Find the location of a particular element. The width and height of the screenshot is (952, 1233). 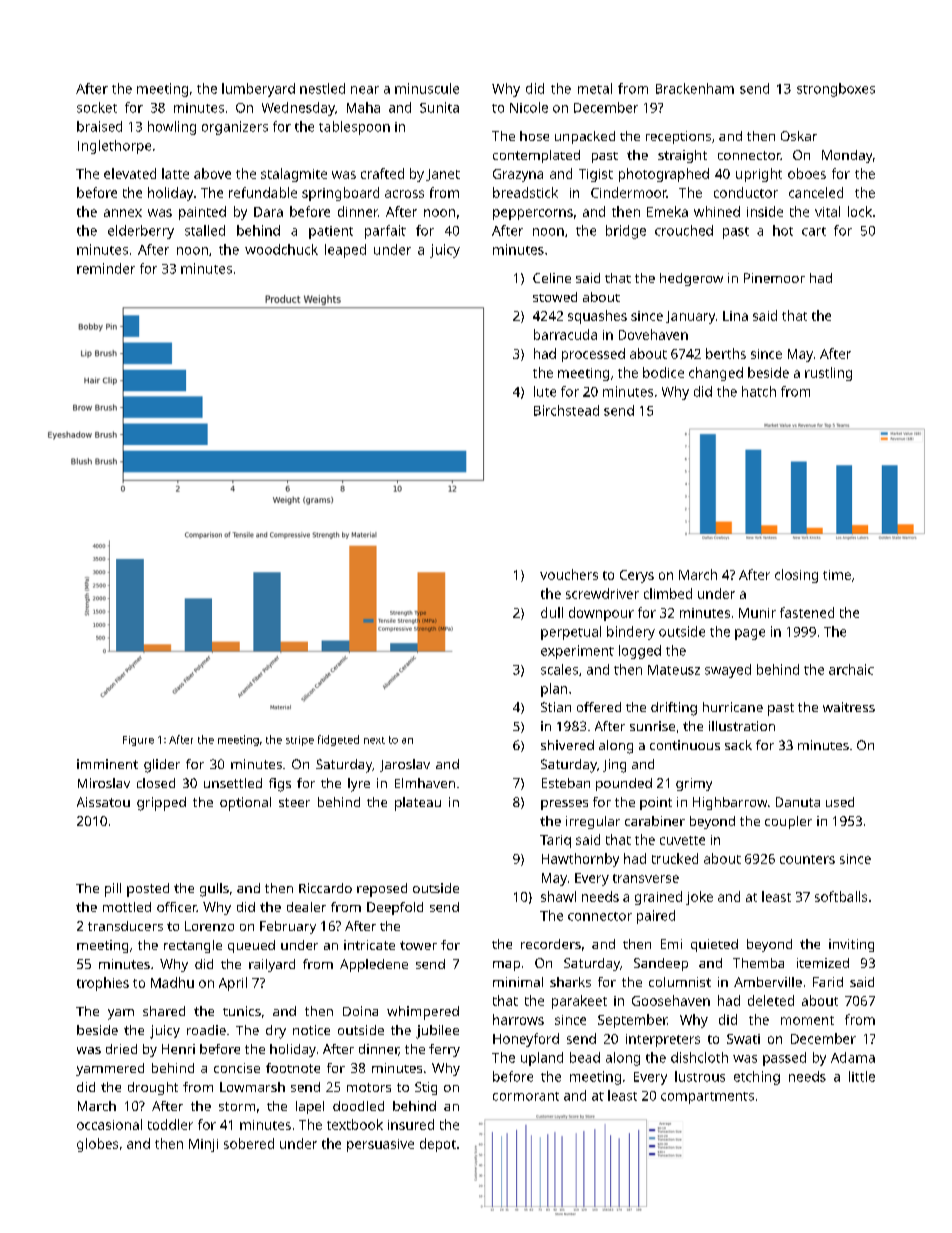

depot is located at coordinates (438, 1145).
